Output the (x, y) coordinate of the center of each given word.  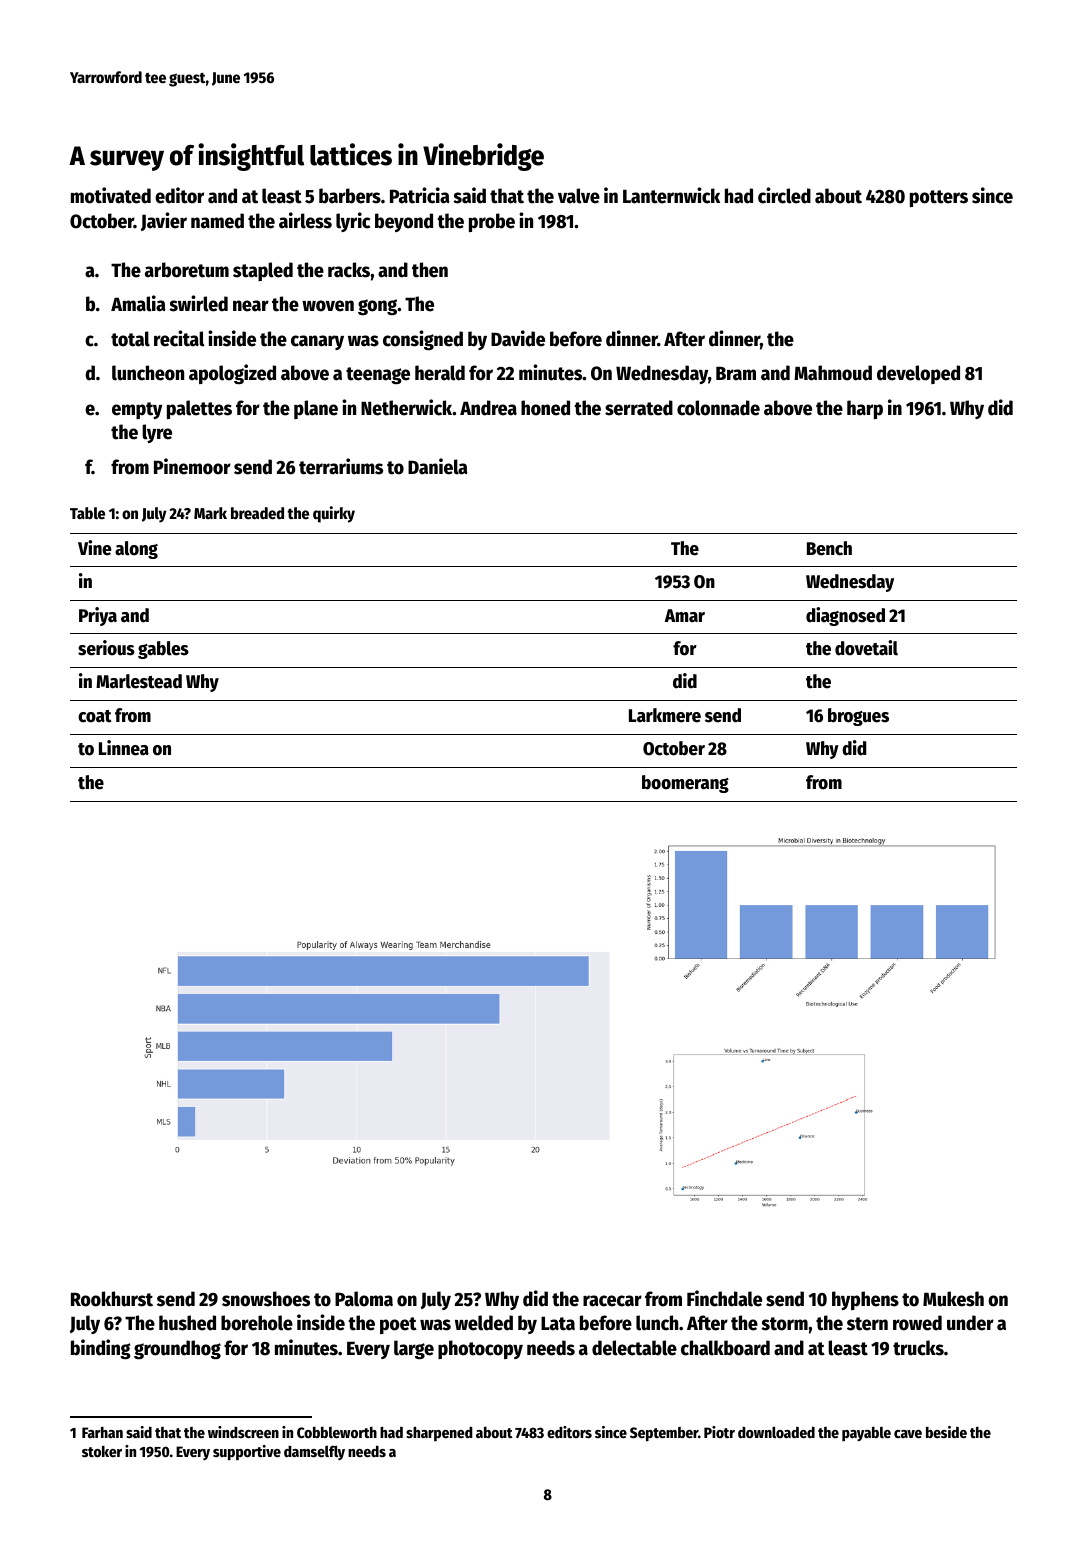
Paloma (364, 1299)
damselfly (314, 1452)
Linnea (124, 748)
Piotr (719, 1432)
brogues (858, 717)
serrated (639, 408)
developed (918, 374)
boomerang (685, 784)
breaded (257, 513)
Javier (164, 221)
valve (579, 196)
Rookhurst (112, 1299)
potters (939, 198)
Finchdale (724, 1298)
